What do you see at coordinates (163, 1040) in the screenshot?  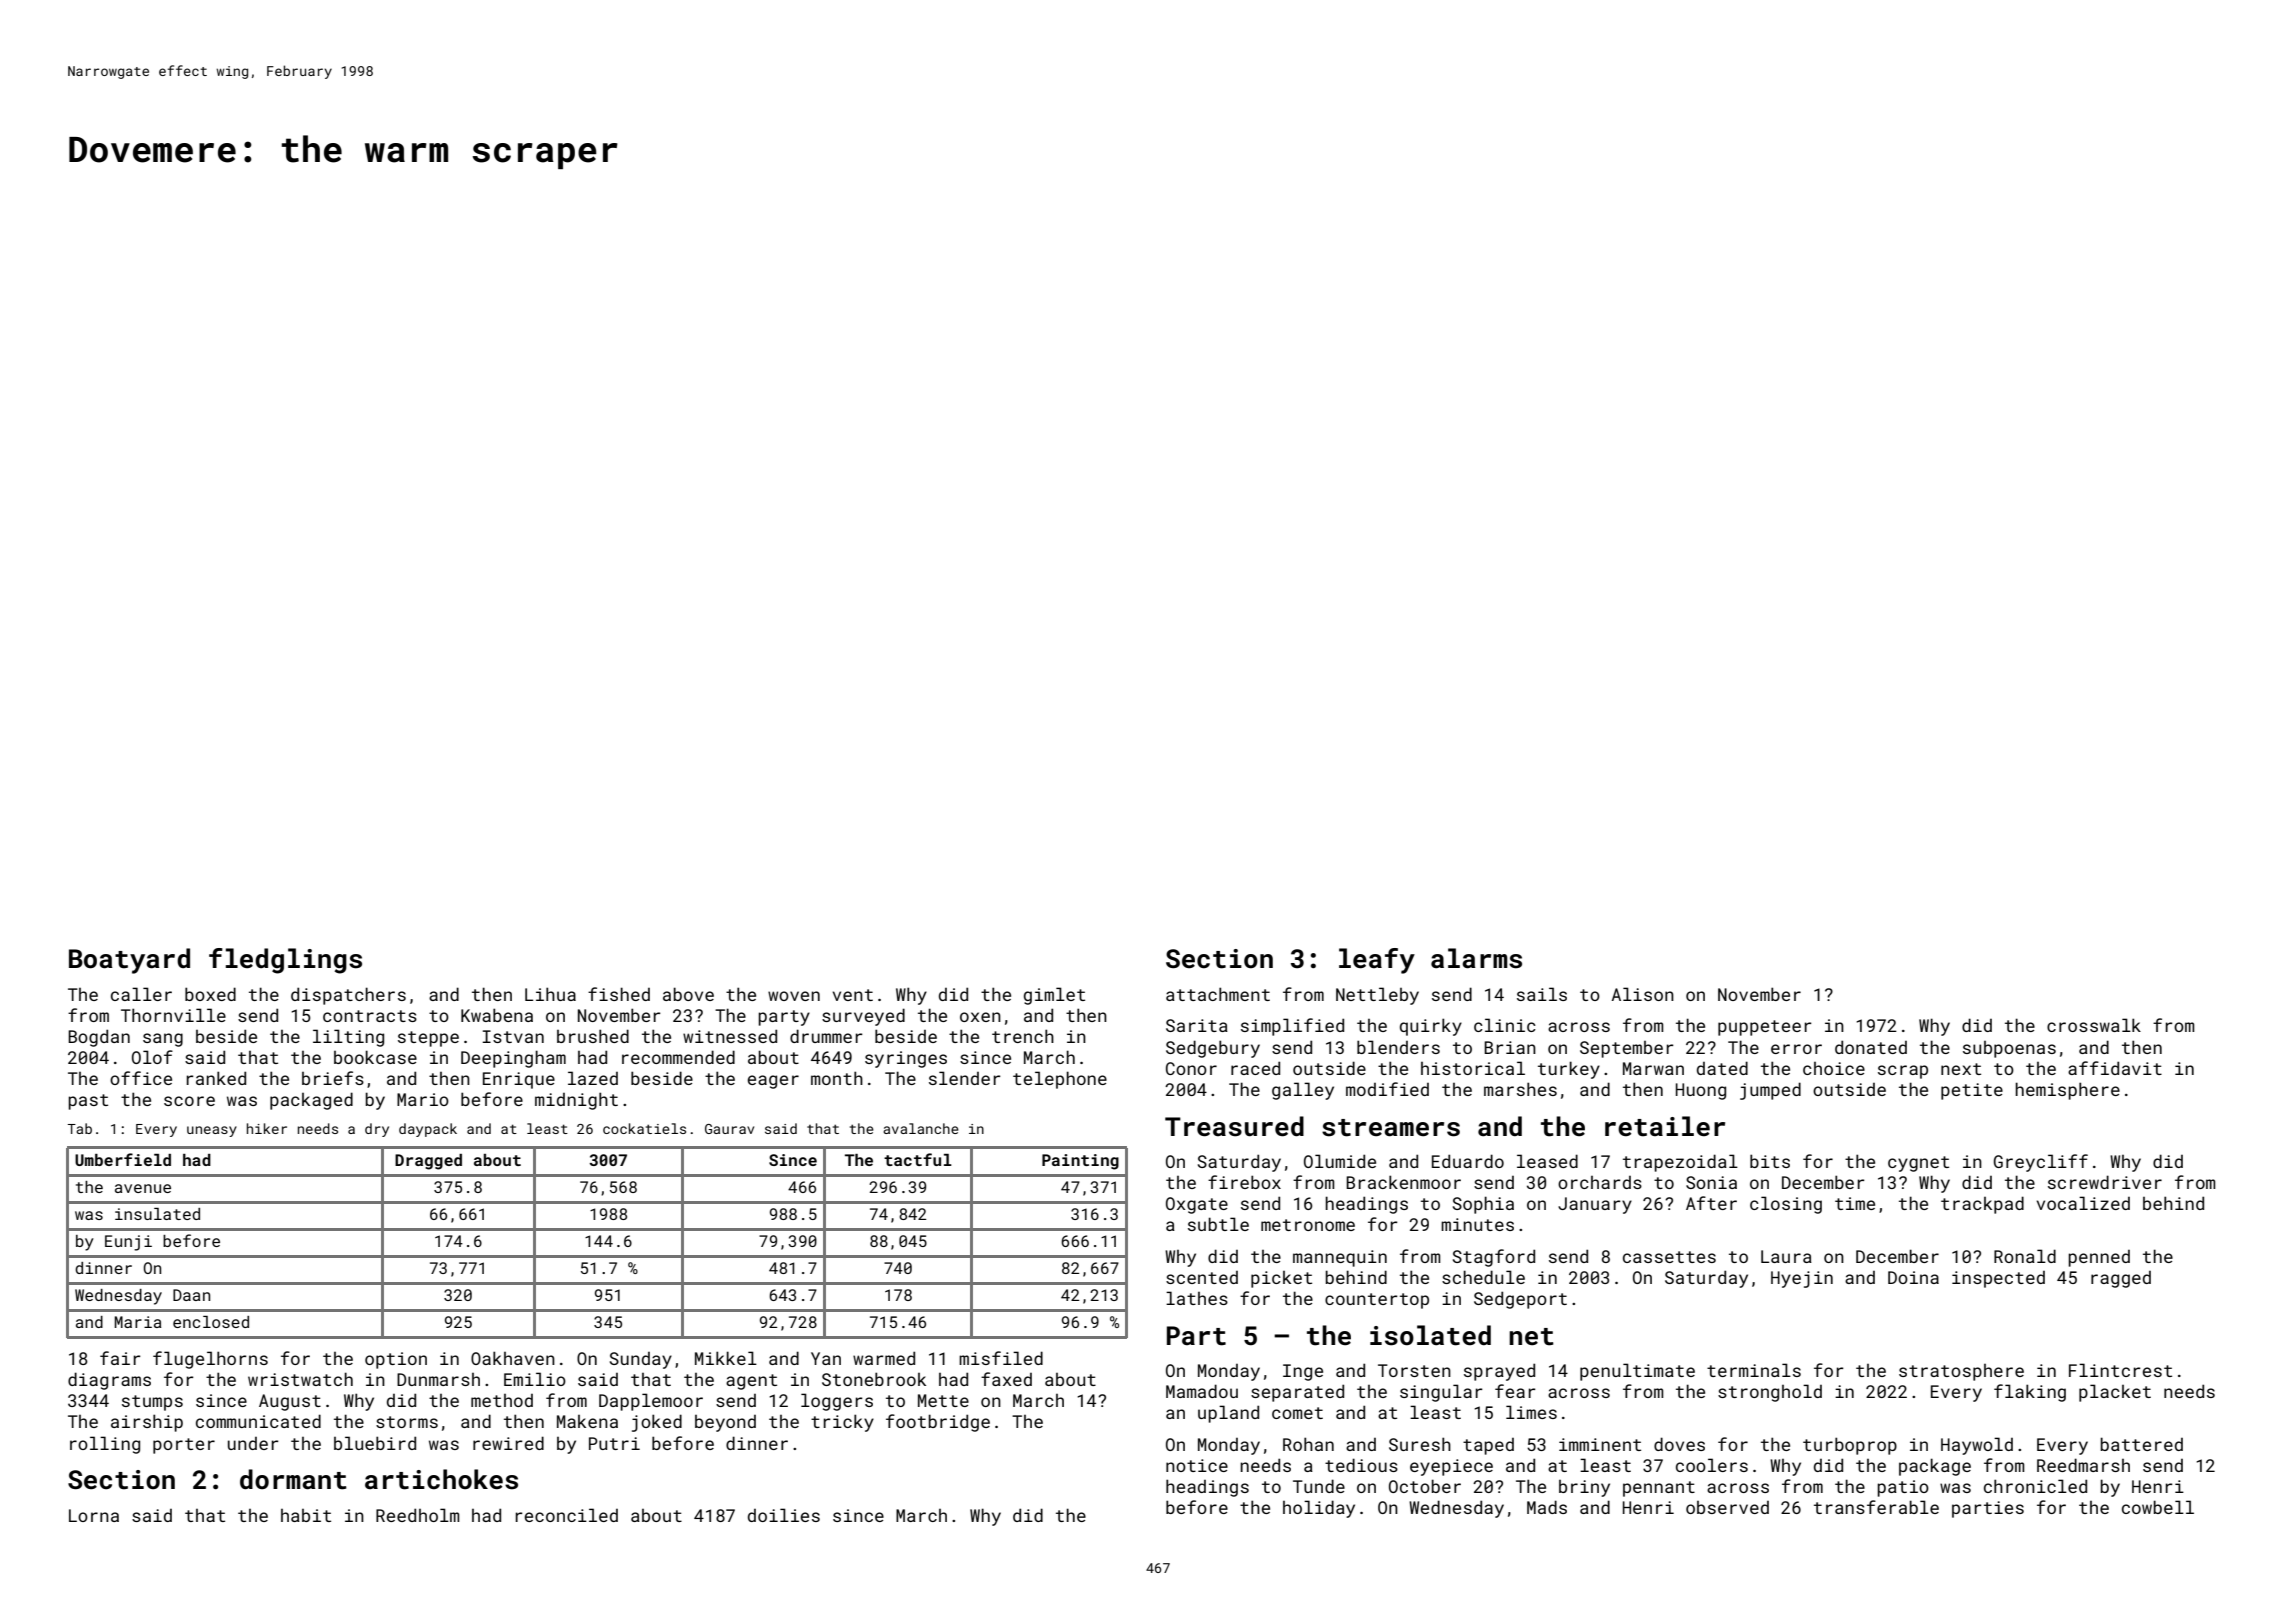 I see `sang` at bounding box center [163, 1040].
